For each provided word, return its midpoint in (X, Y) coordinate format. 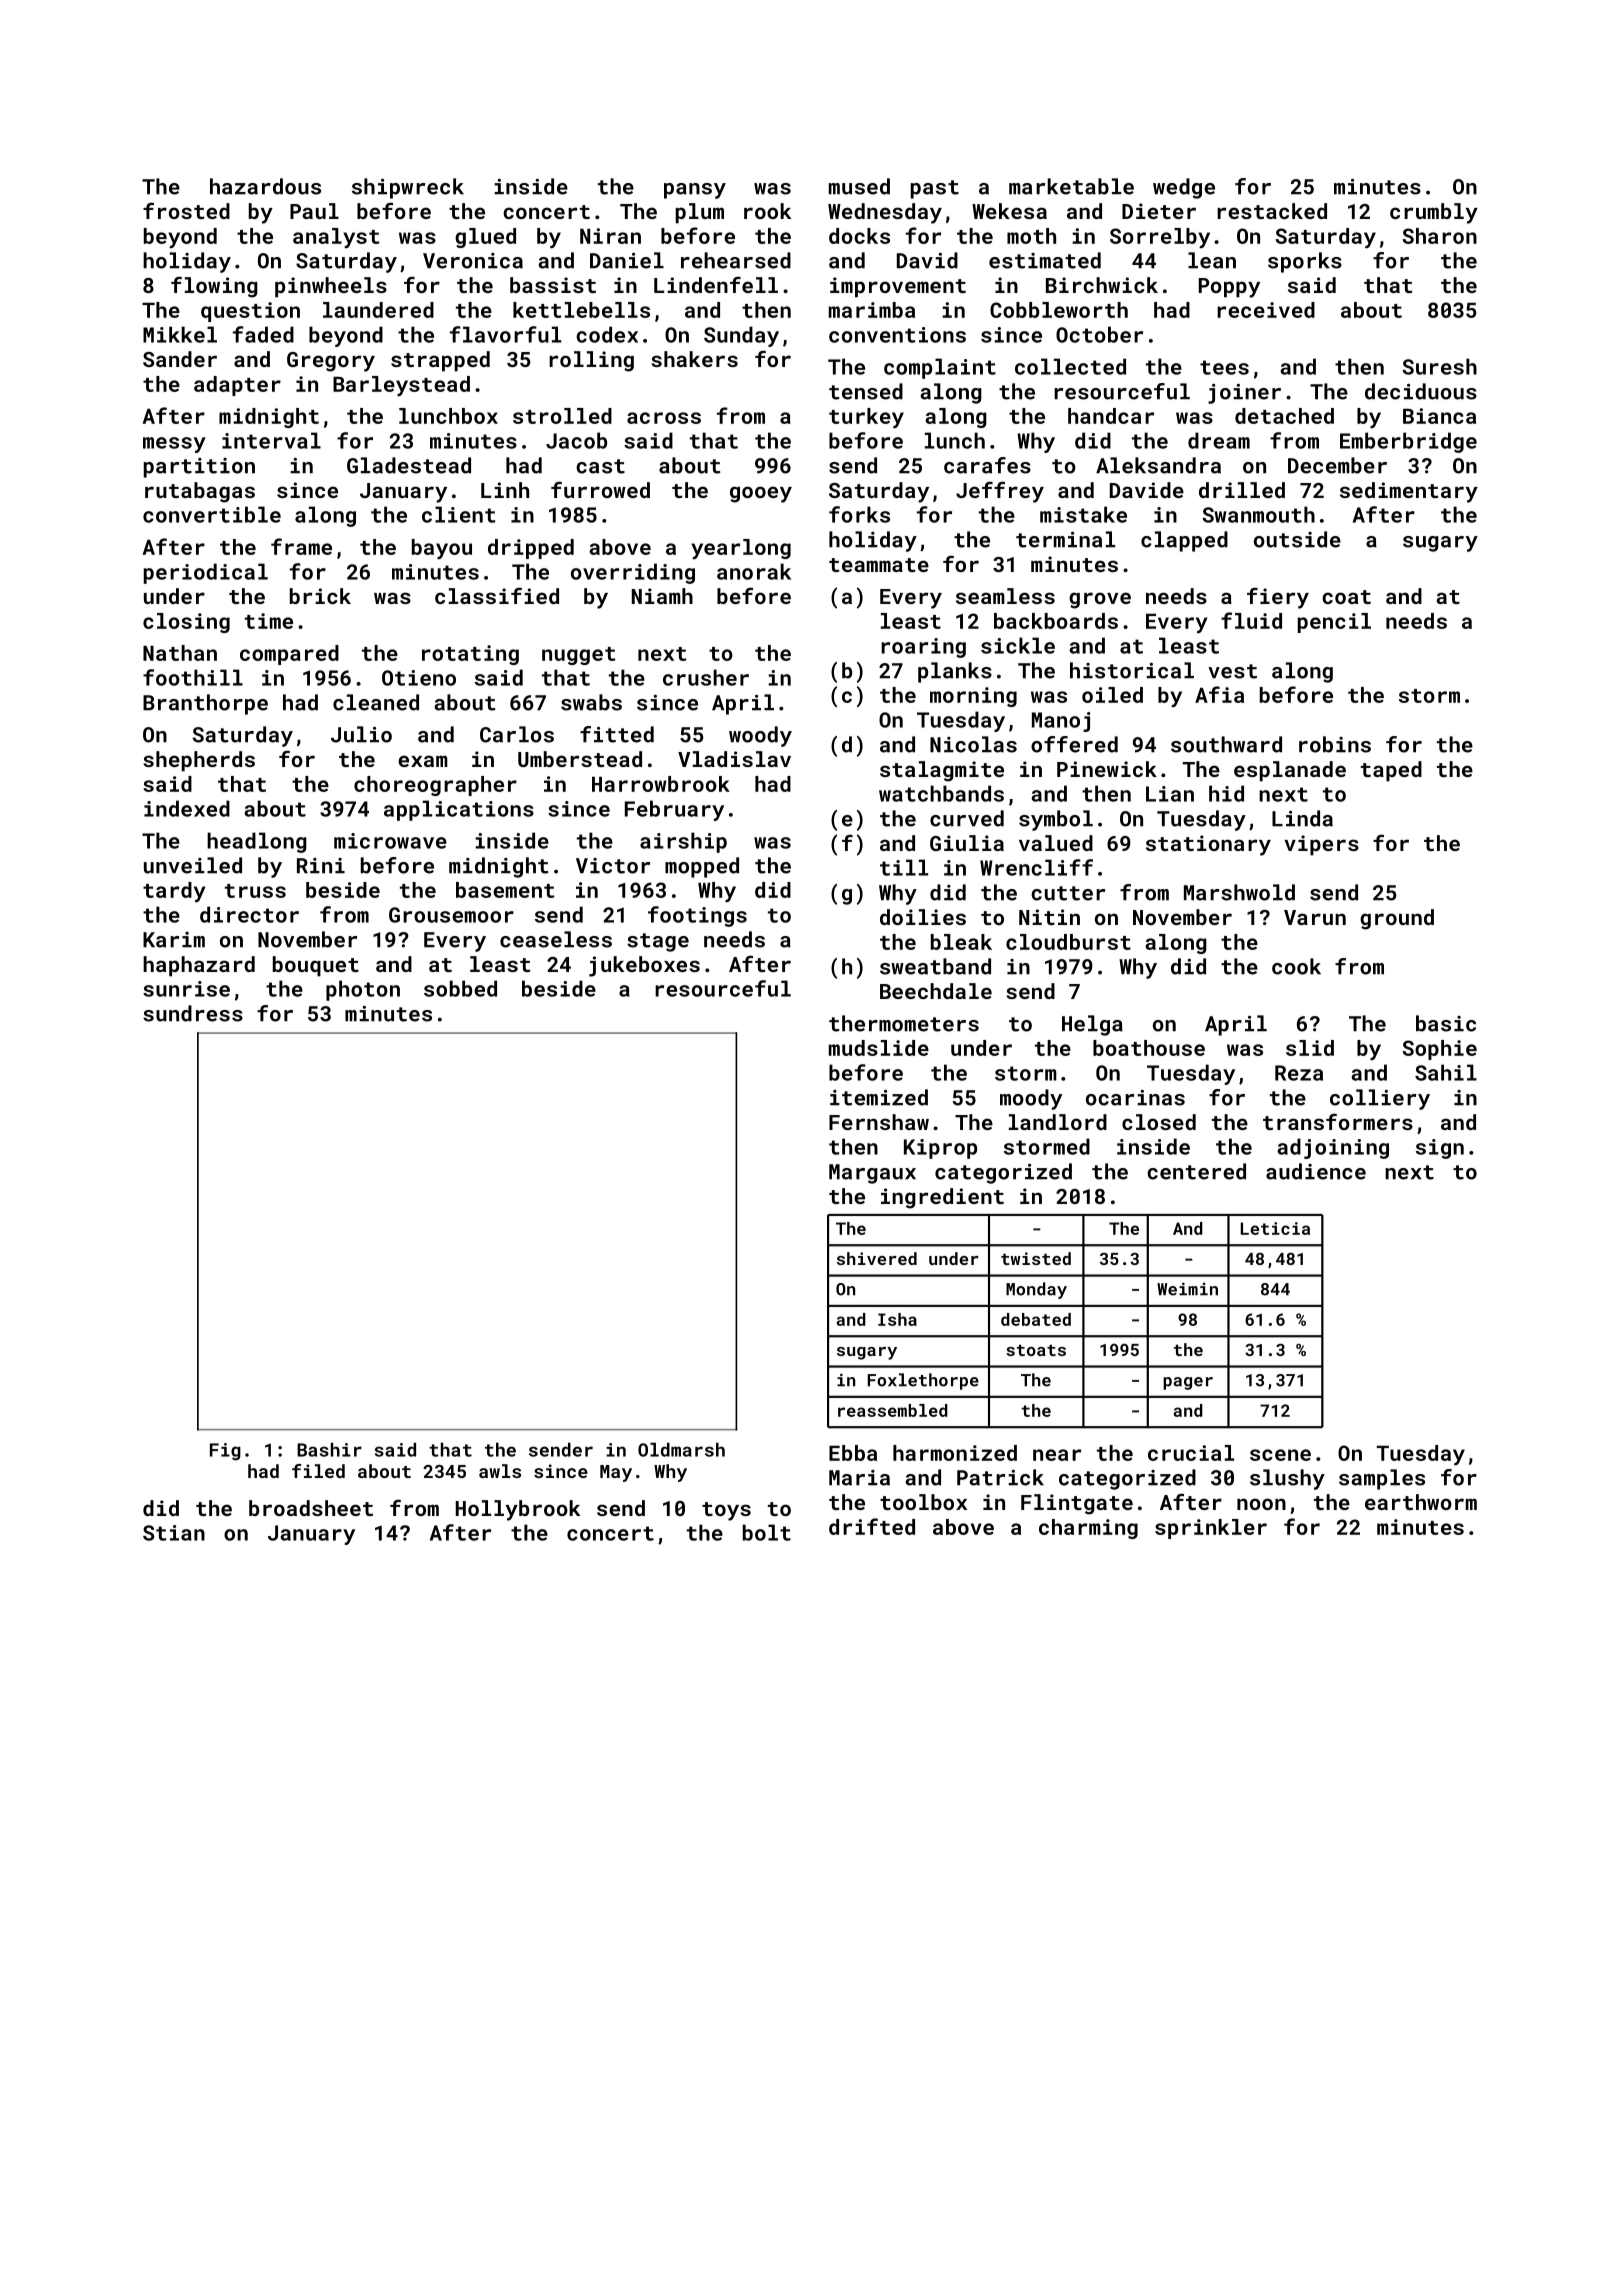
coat (1346, 597)
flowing (214, 287)
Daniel (627, 260)
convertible (212, 514)
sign (1440, 1149)
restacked (1272, 211)
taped (1391, 771)
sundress (193, 1013)
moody (1031, 1099)
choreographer (435, 786)
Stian (174, 1533)
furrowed (600, 489)
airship (683, 842)
